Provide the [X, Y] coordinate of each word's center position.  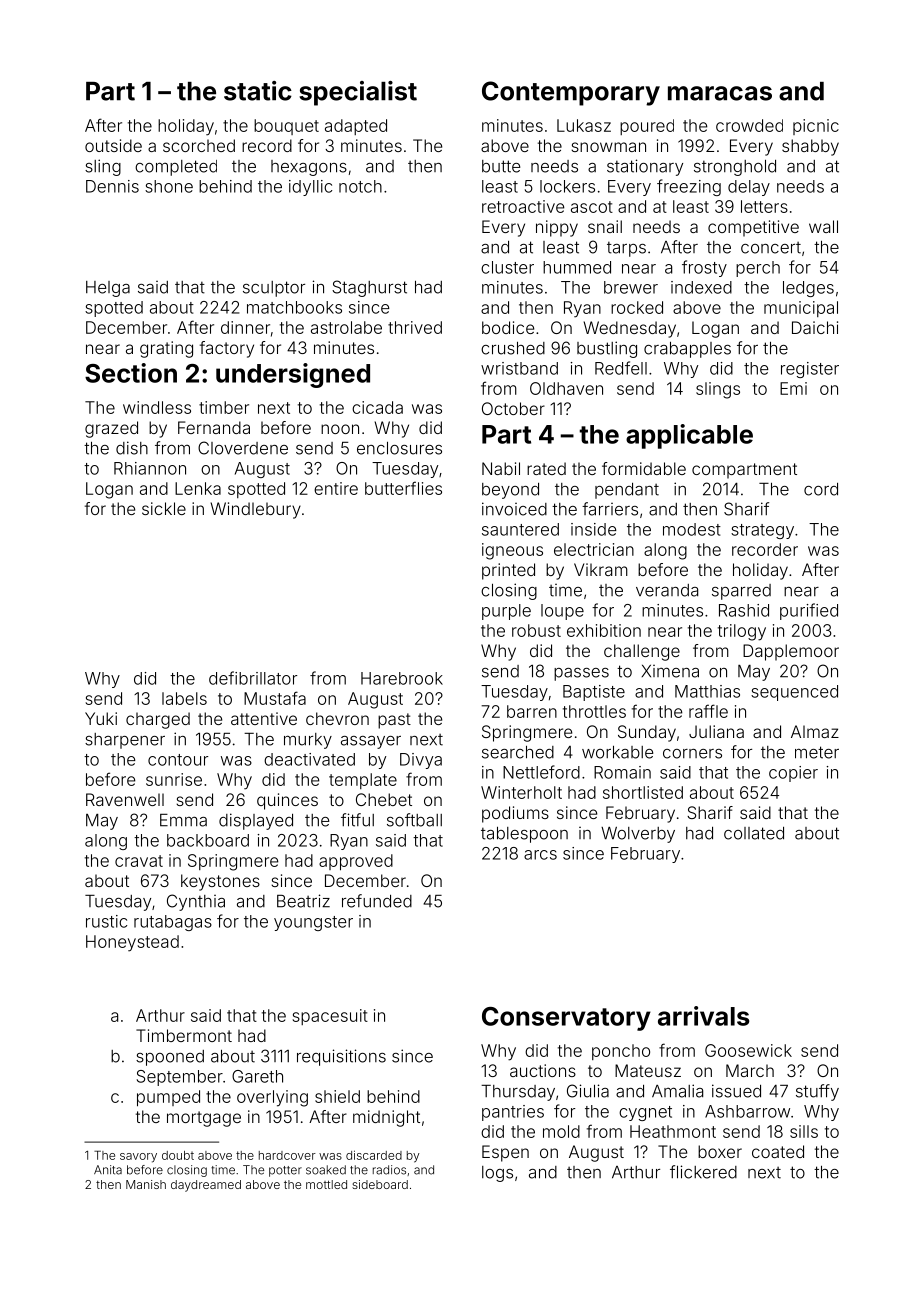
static [258, 91]
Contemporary [571, 93]
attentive [264, 718]
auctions [543, 1070]
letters [764, 206]
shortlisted [643, 792]
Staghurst [369, 288]
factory [227, 349]
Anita [108, 1170]
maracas [720, 93]
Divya [421, 761]
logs [497, 1174]
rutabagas [173, 923]
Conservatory [566, 1019]
